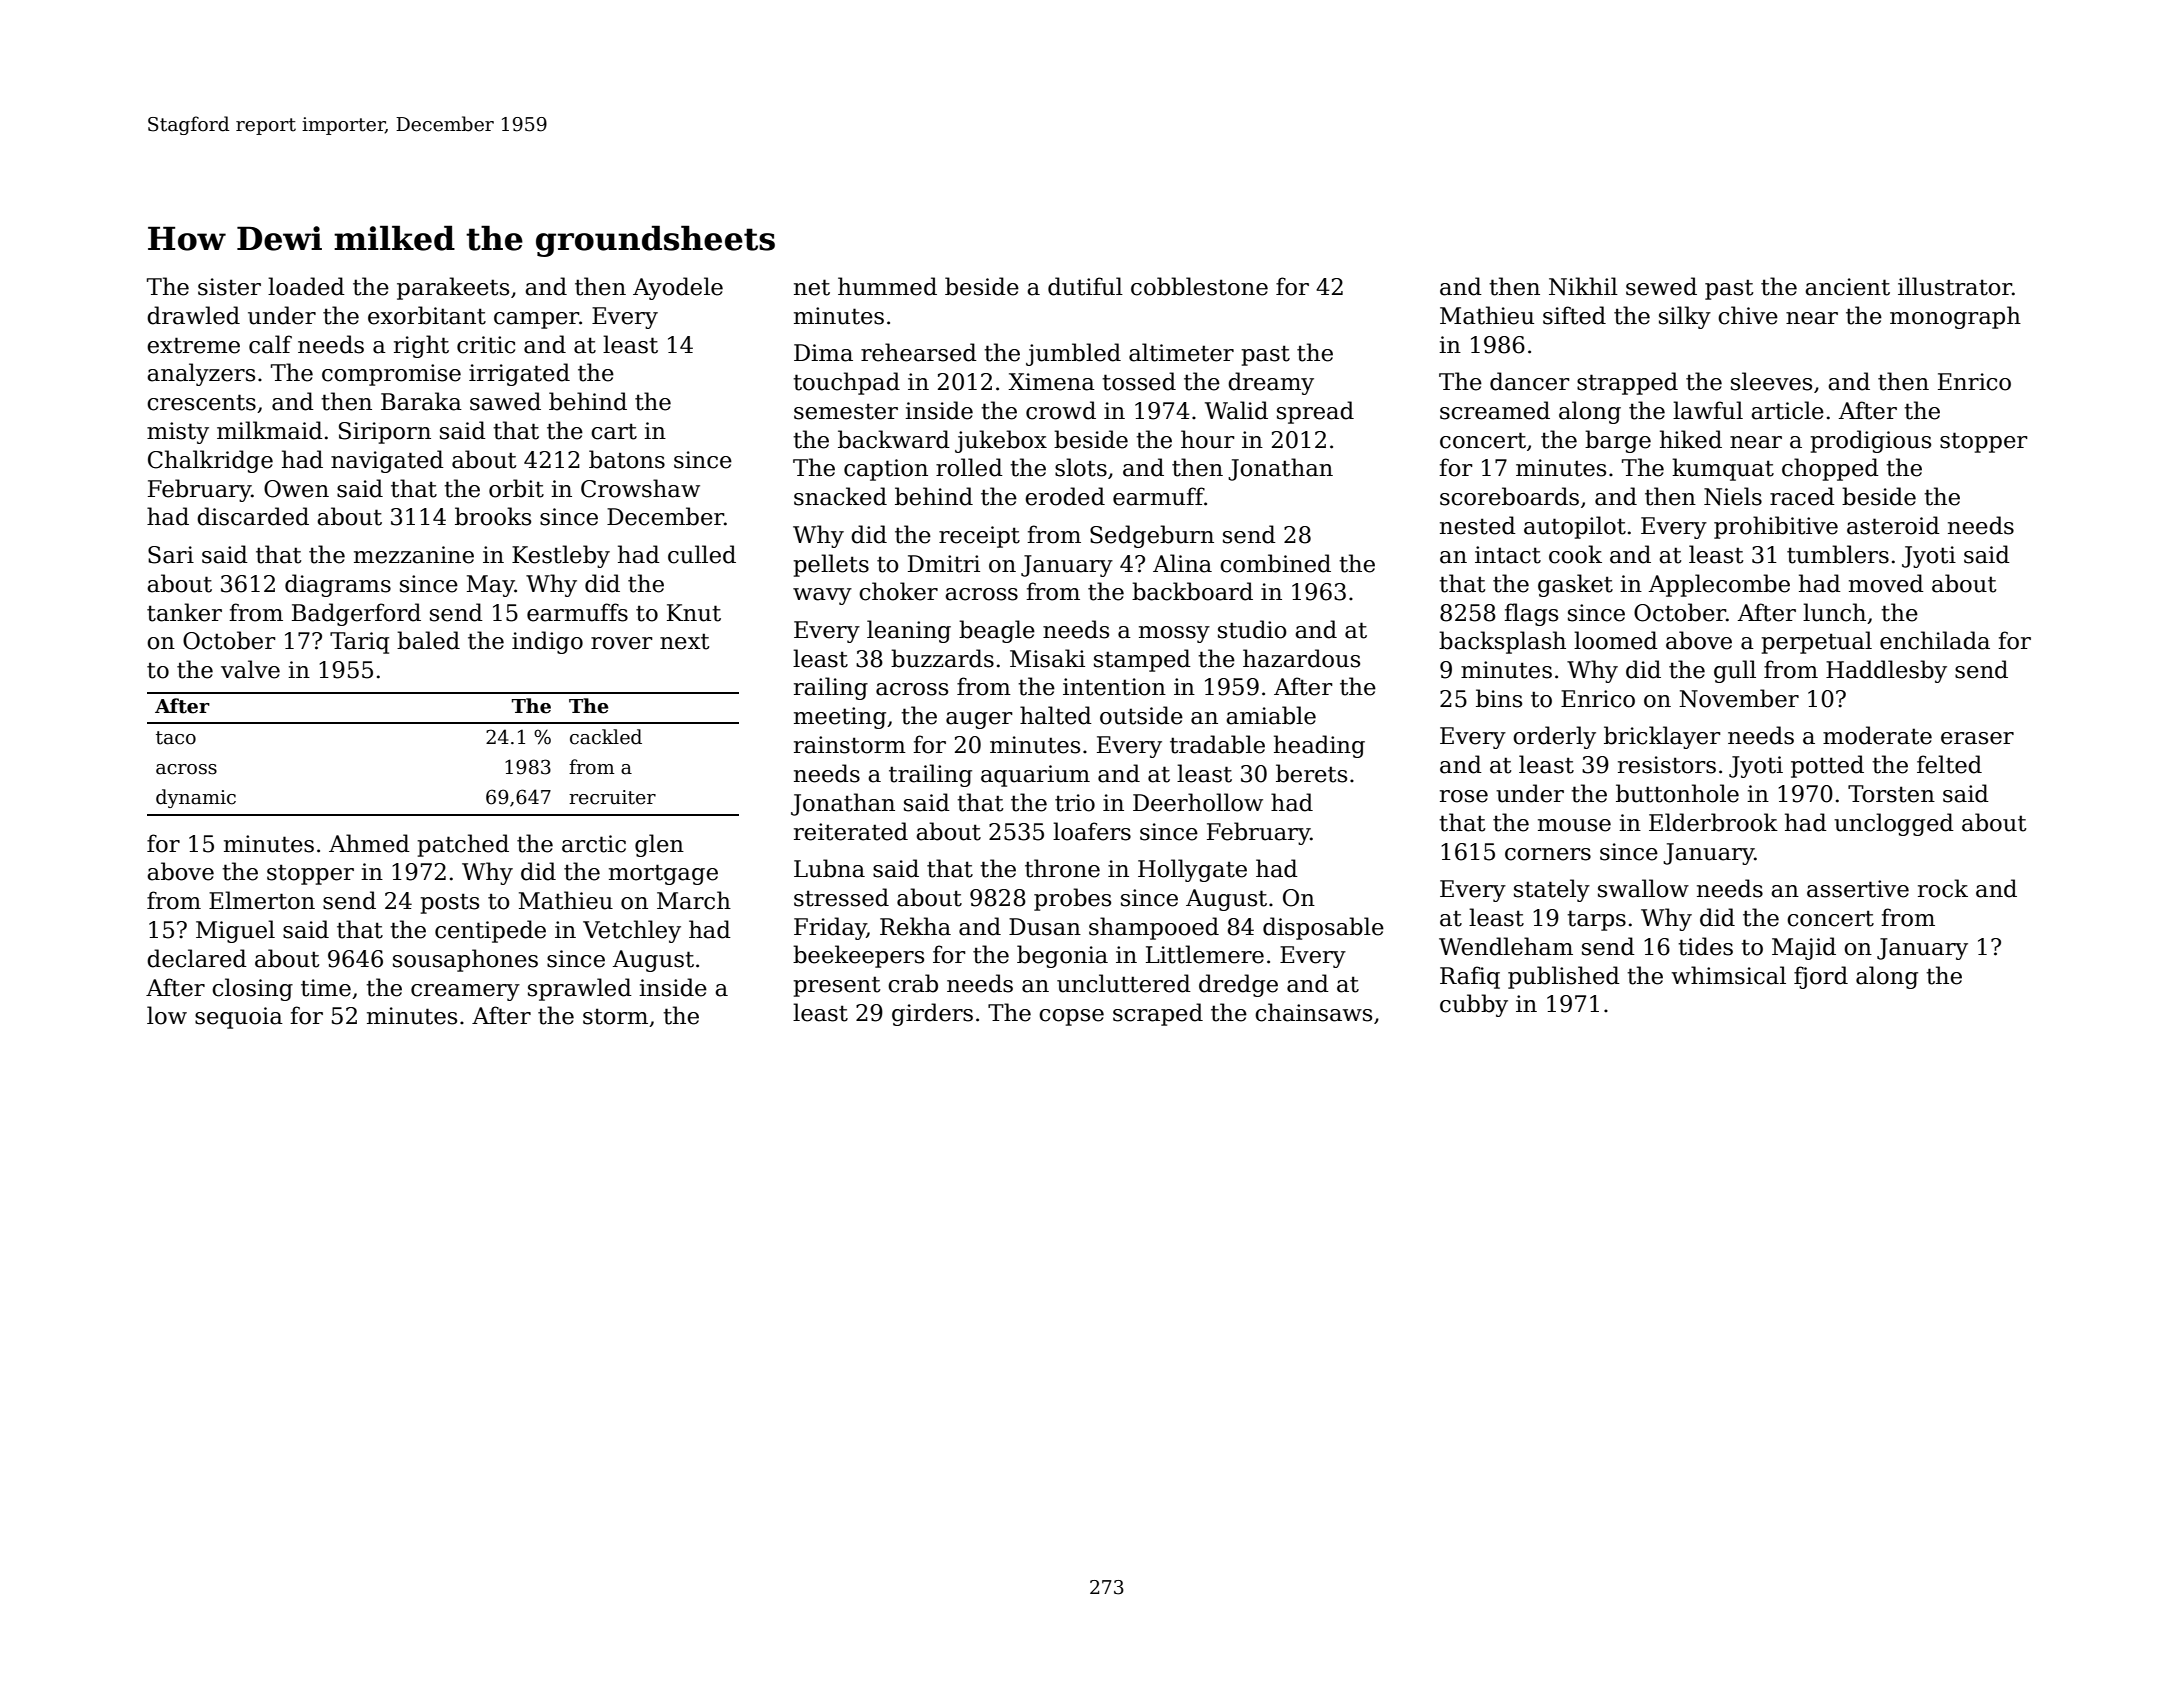 This screenshot has height=1683, width=2178. I want to click on ancient, so click(1847, 287).
